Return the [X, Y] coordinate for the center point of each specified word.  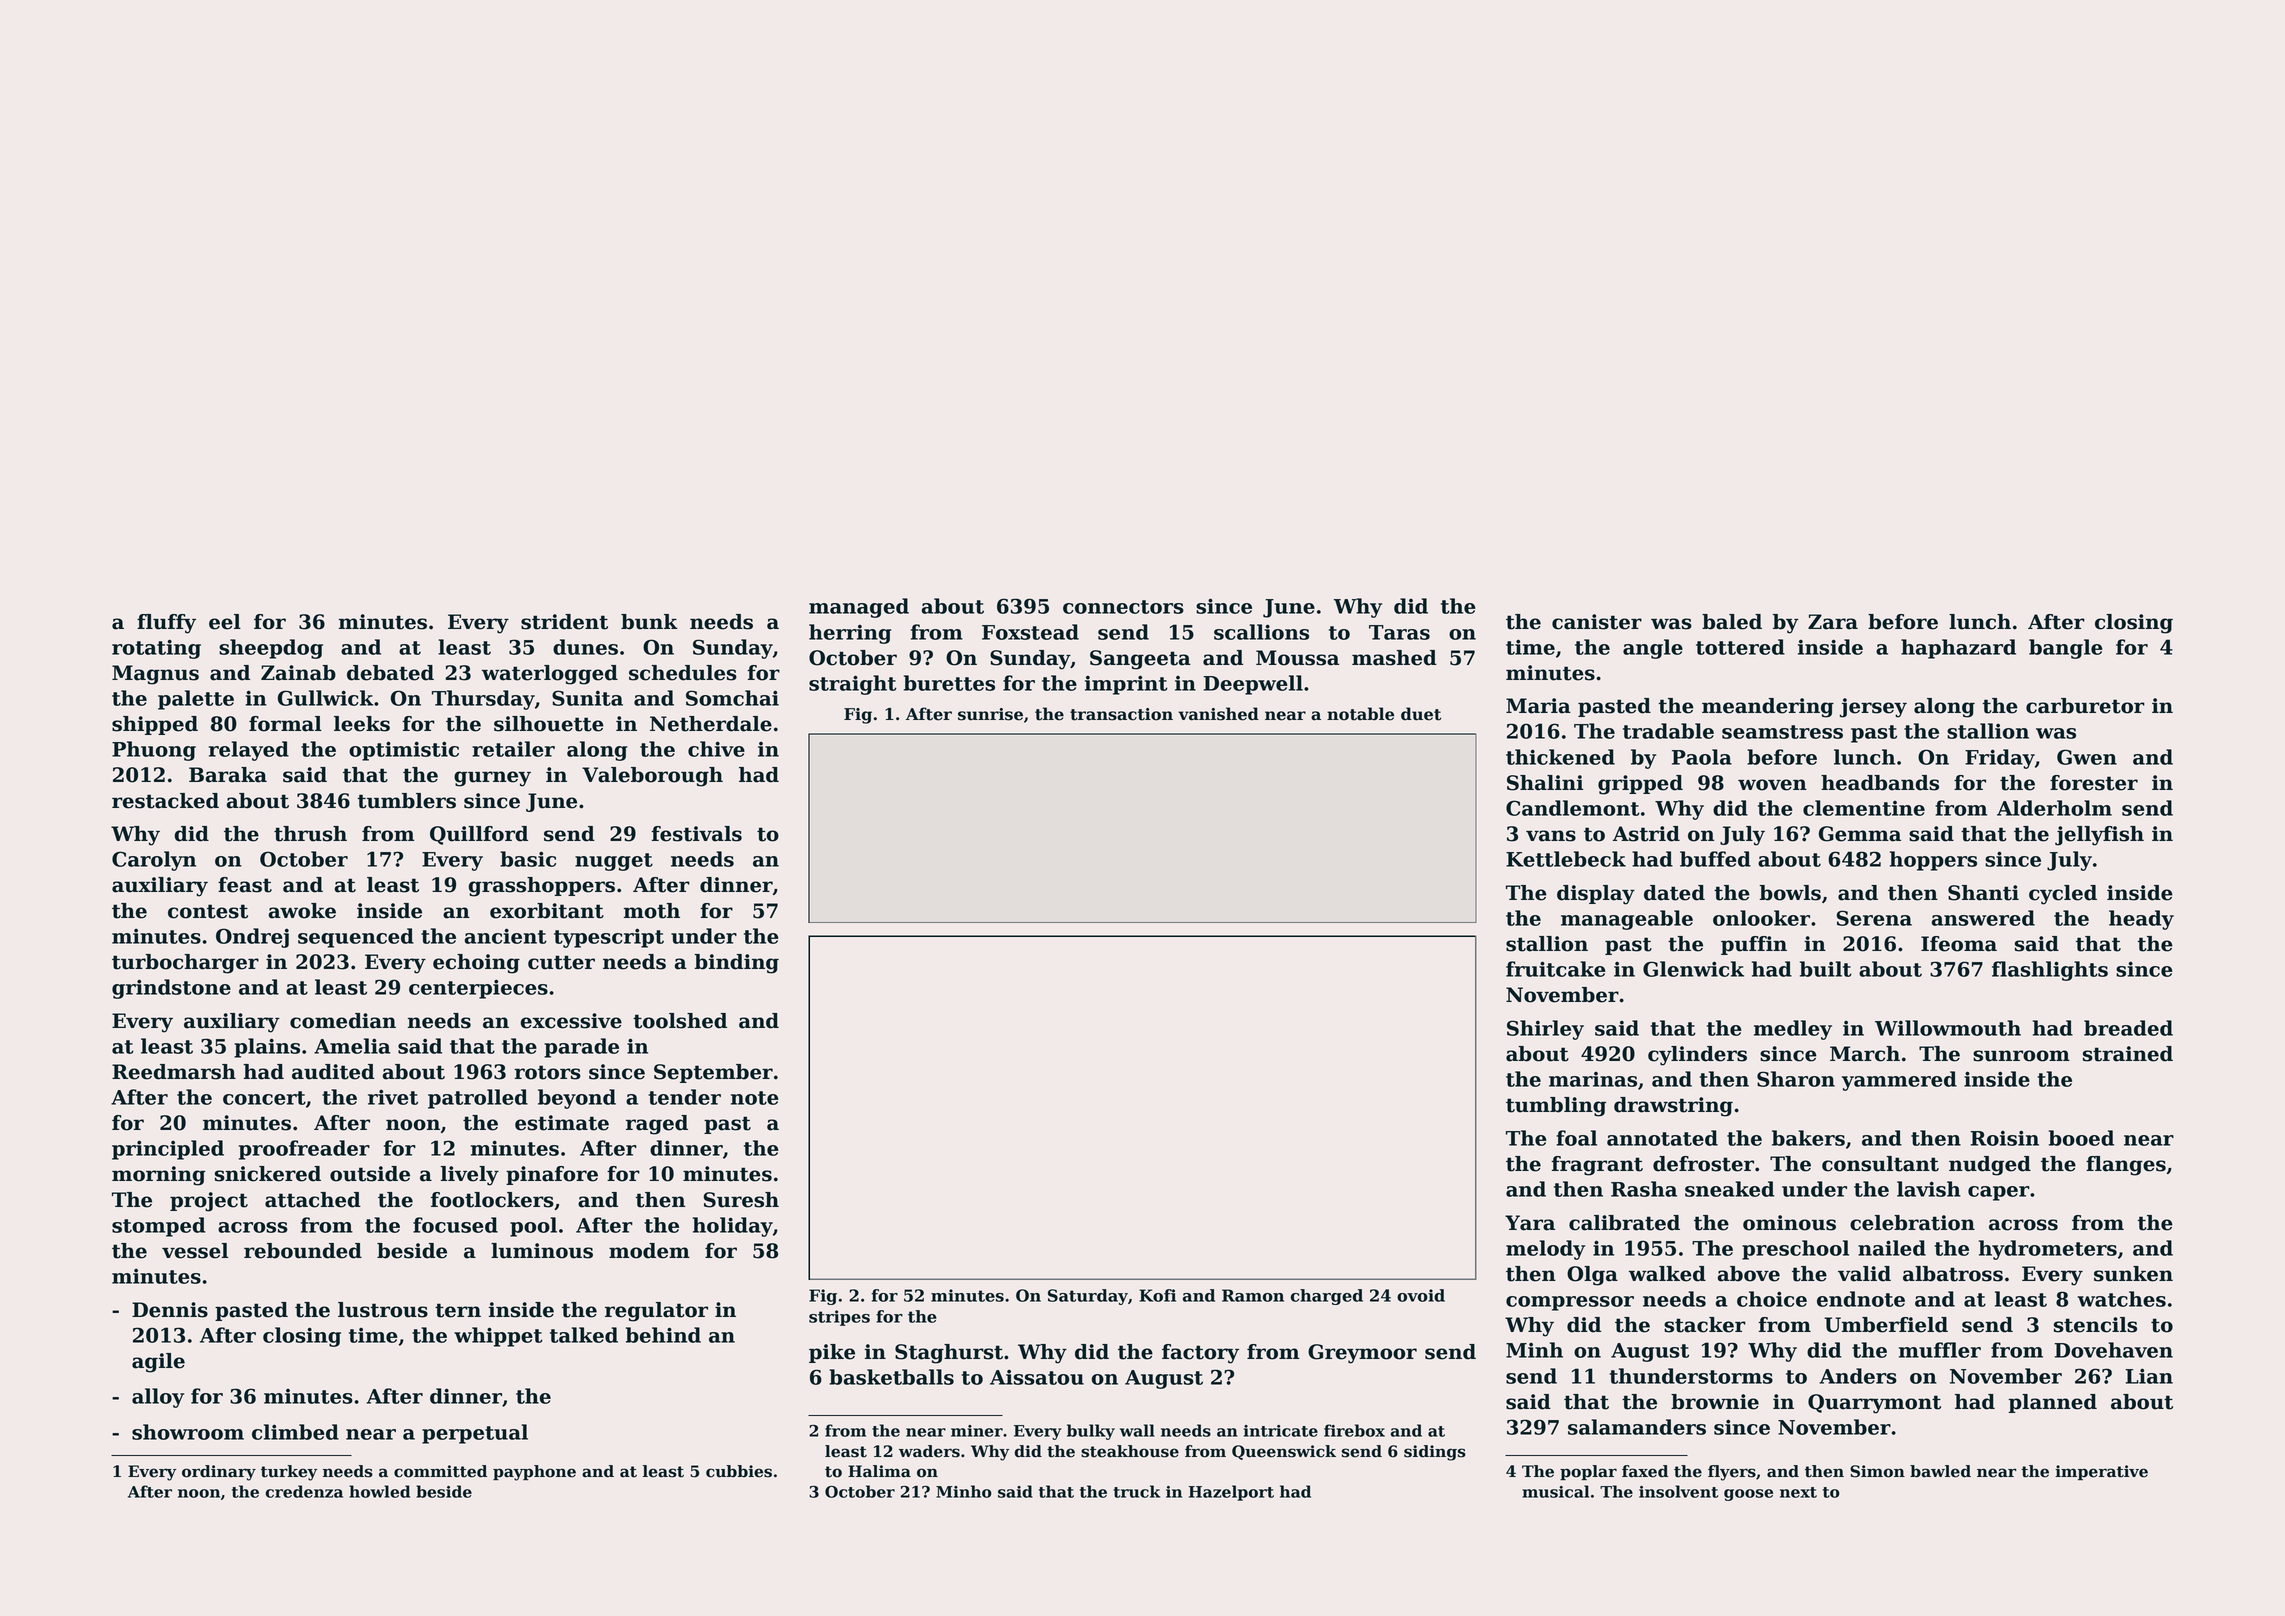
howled [379, 1491]
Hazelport [1231, 1493]
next [1798, 1492]
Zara [1833, 622]
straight [853, 685]
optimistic [404, 751]
